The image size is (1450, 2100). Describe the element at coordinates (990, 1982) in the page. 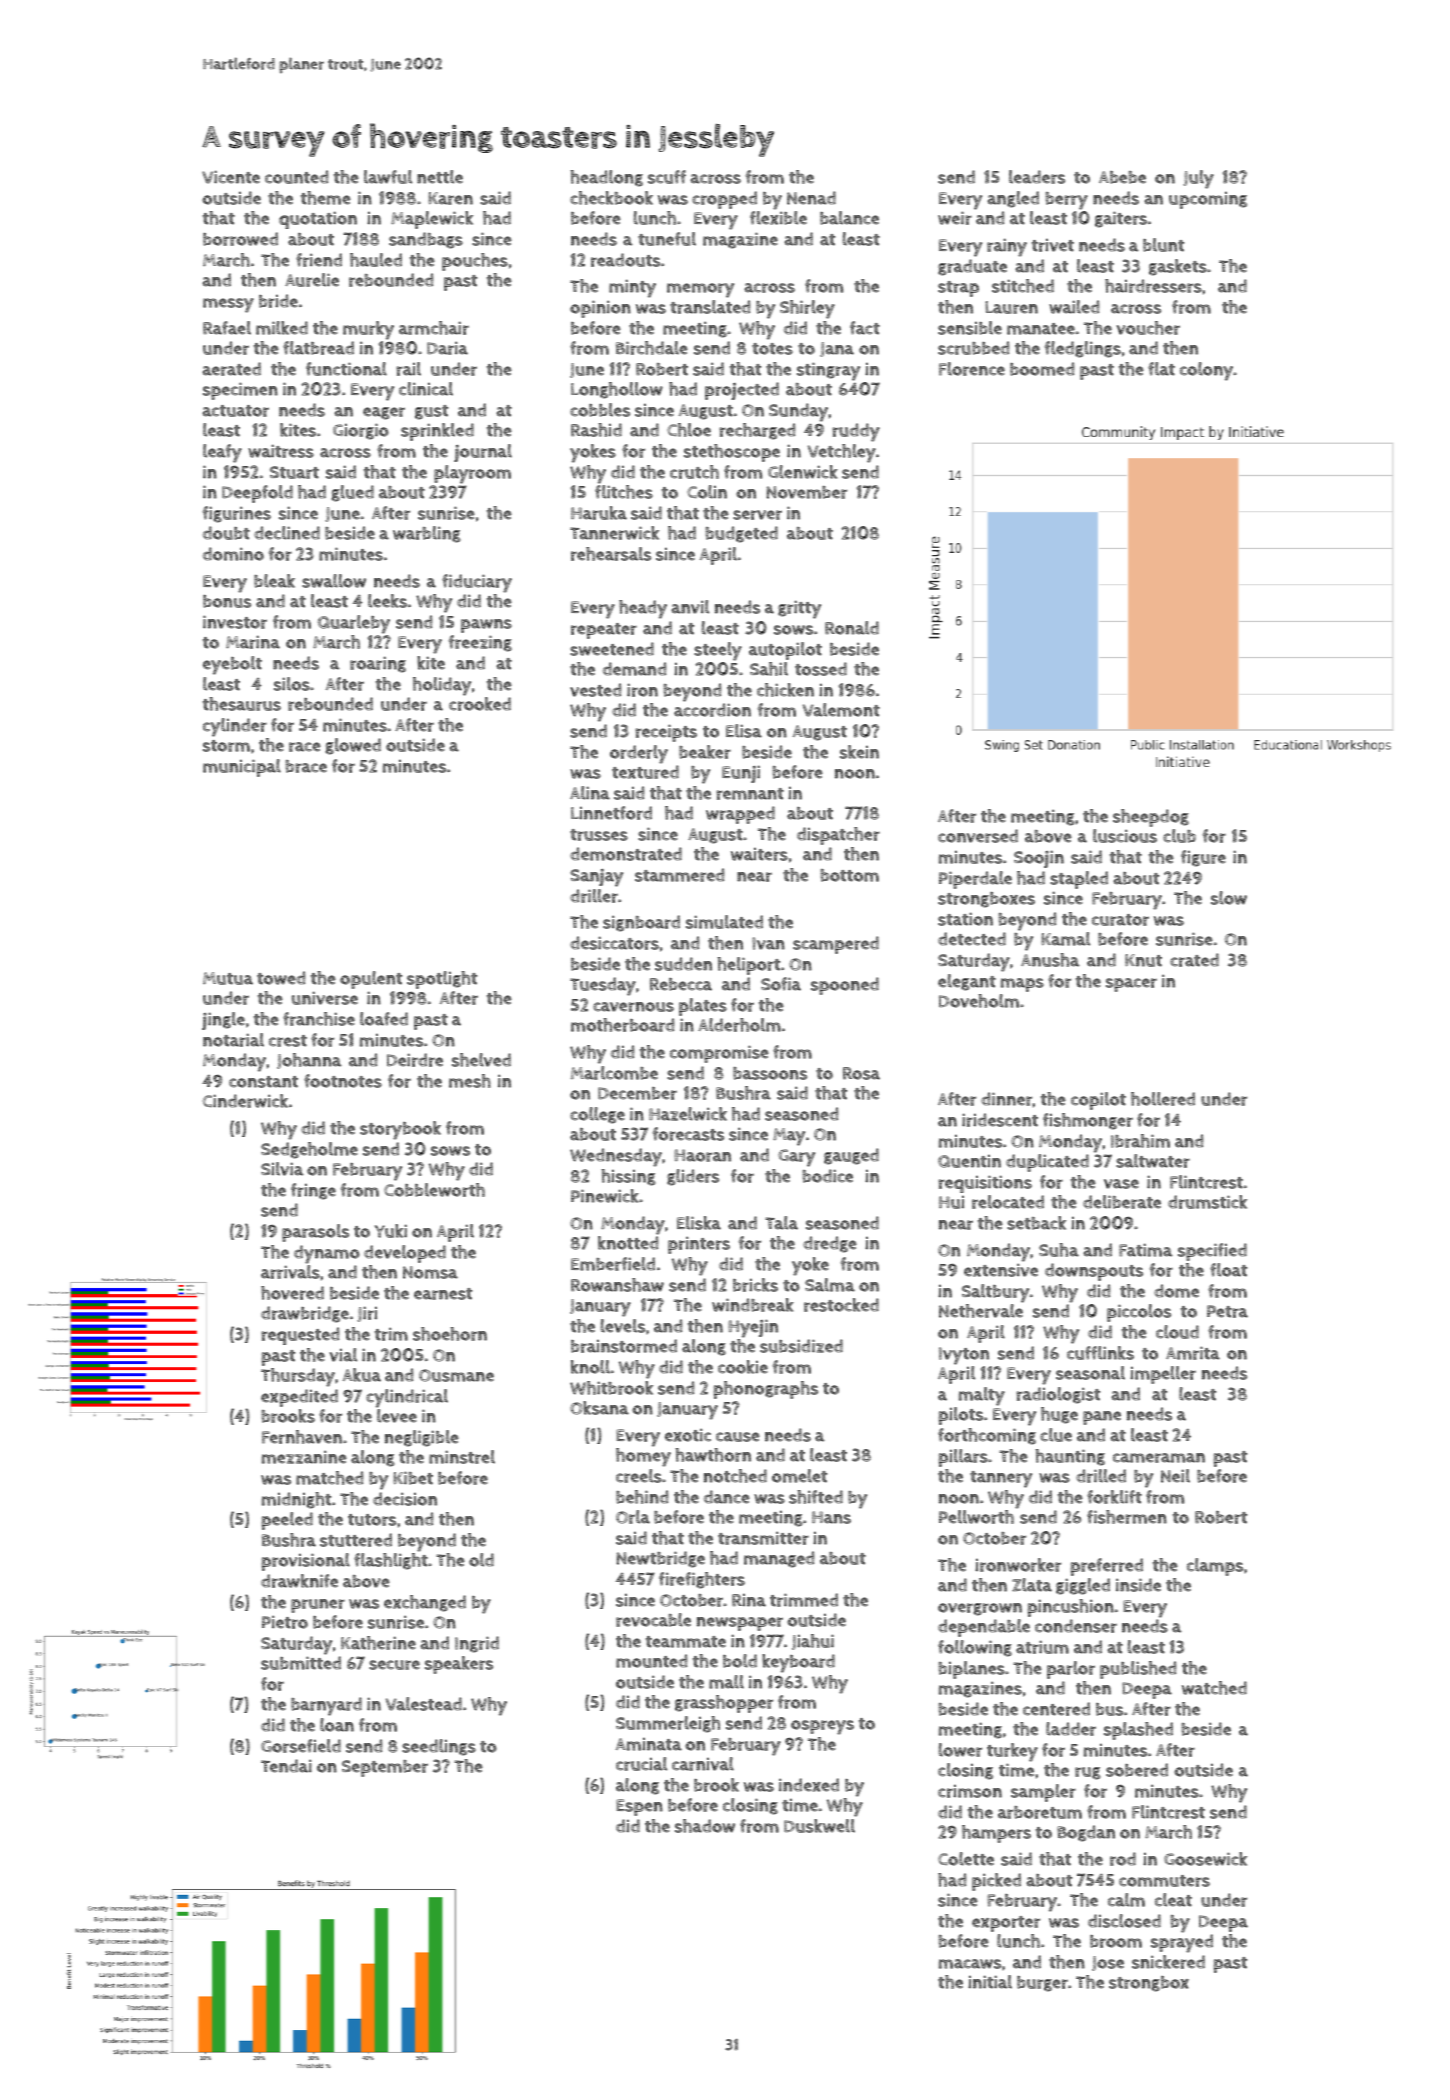

I see `initial` at that location.
